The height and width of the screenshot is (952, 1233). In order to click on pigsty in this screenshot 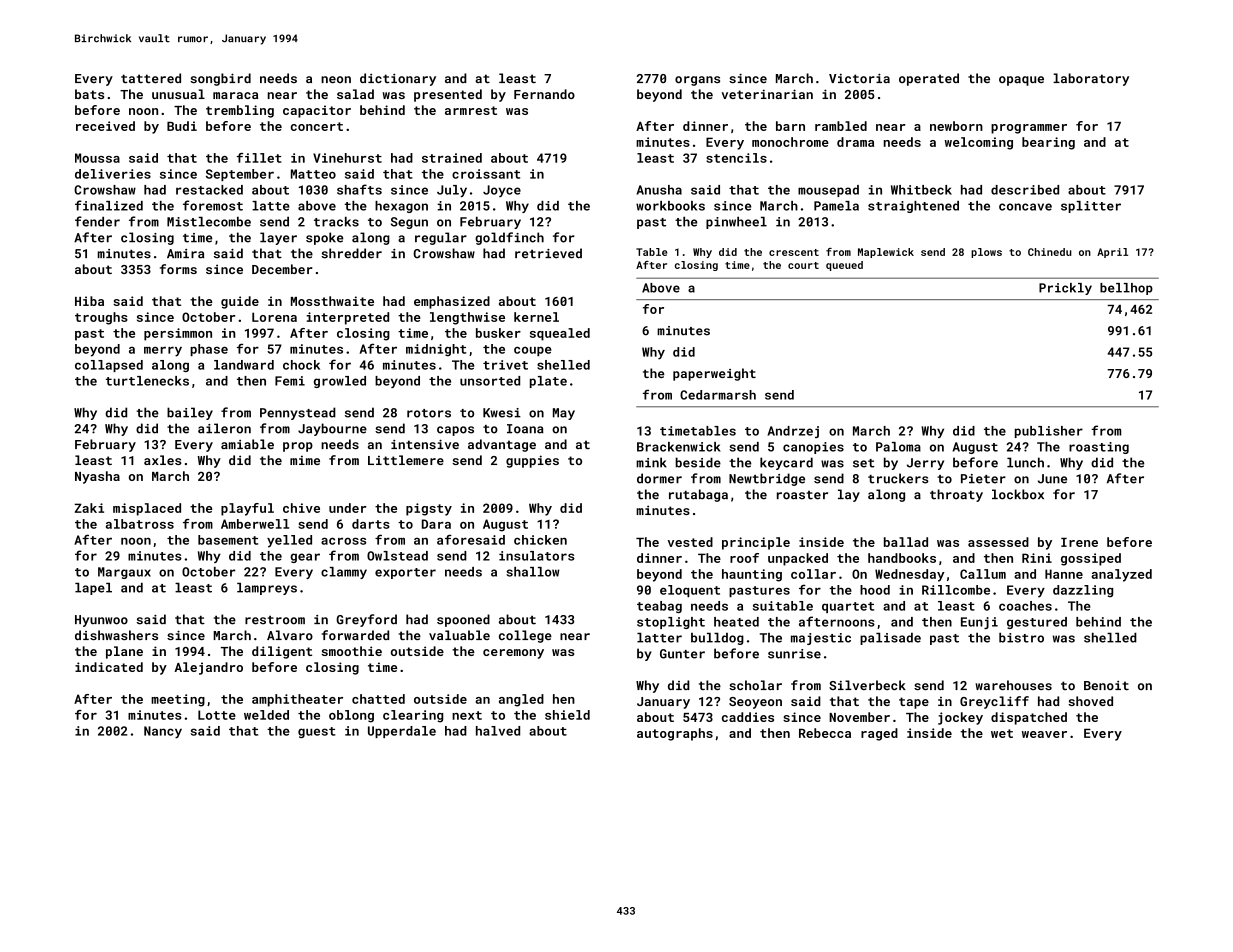, I will do `click(429, 509)`.
